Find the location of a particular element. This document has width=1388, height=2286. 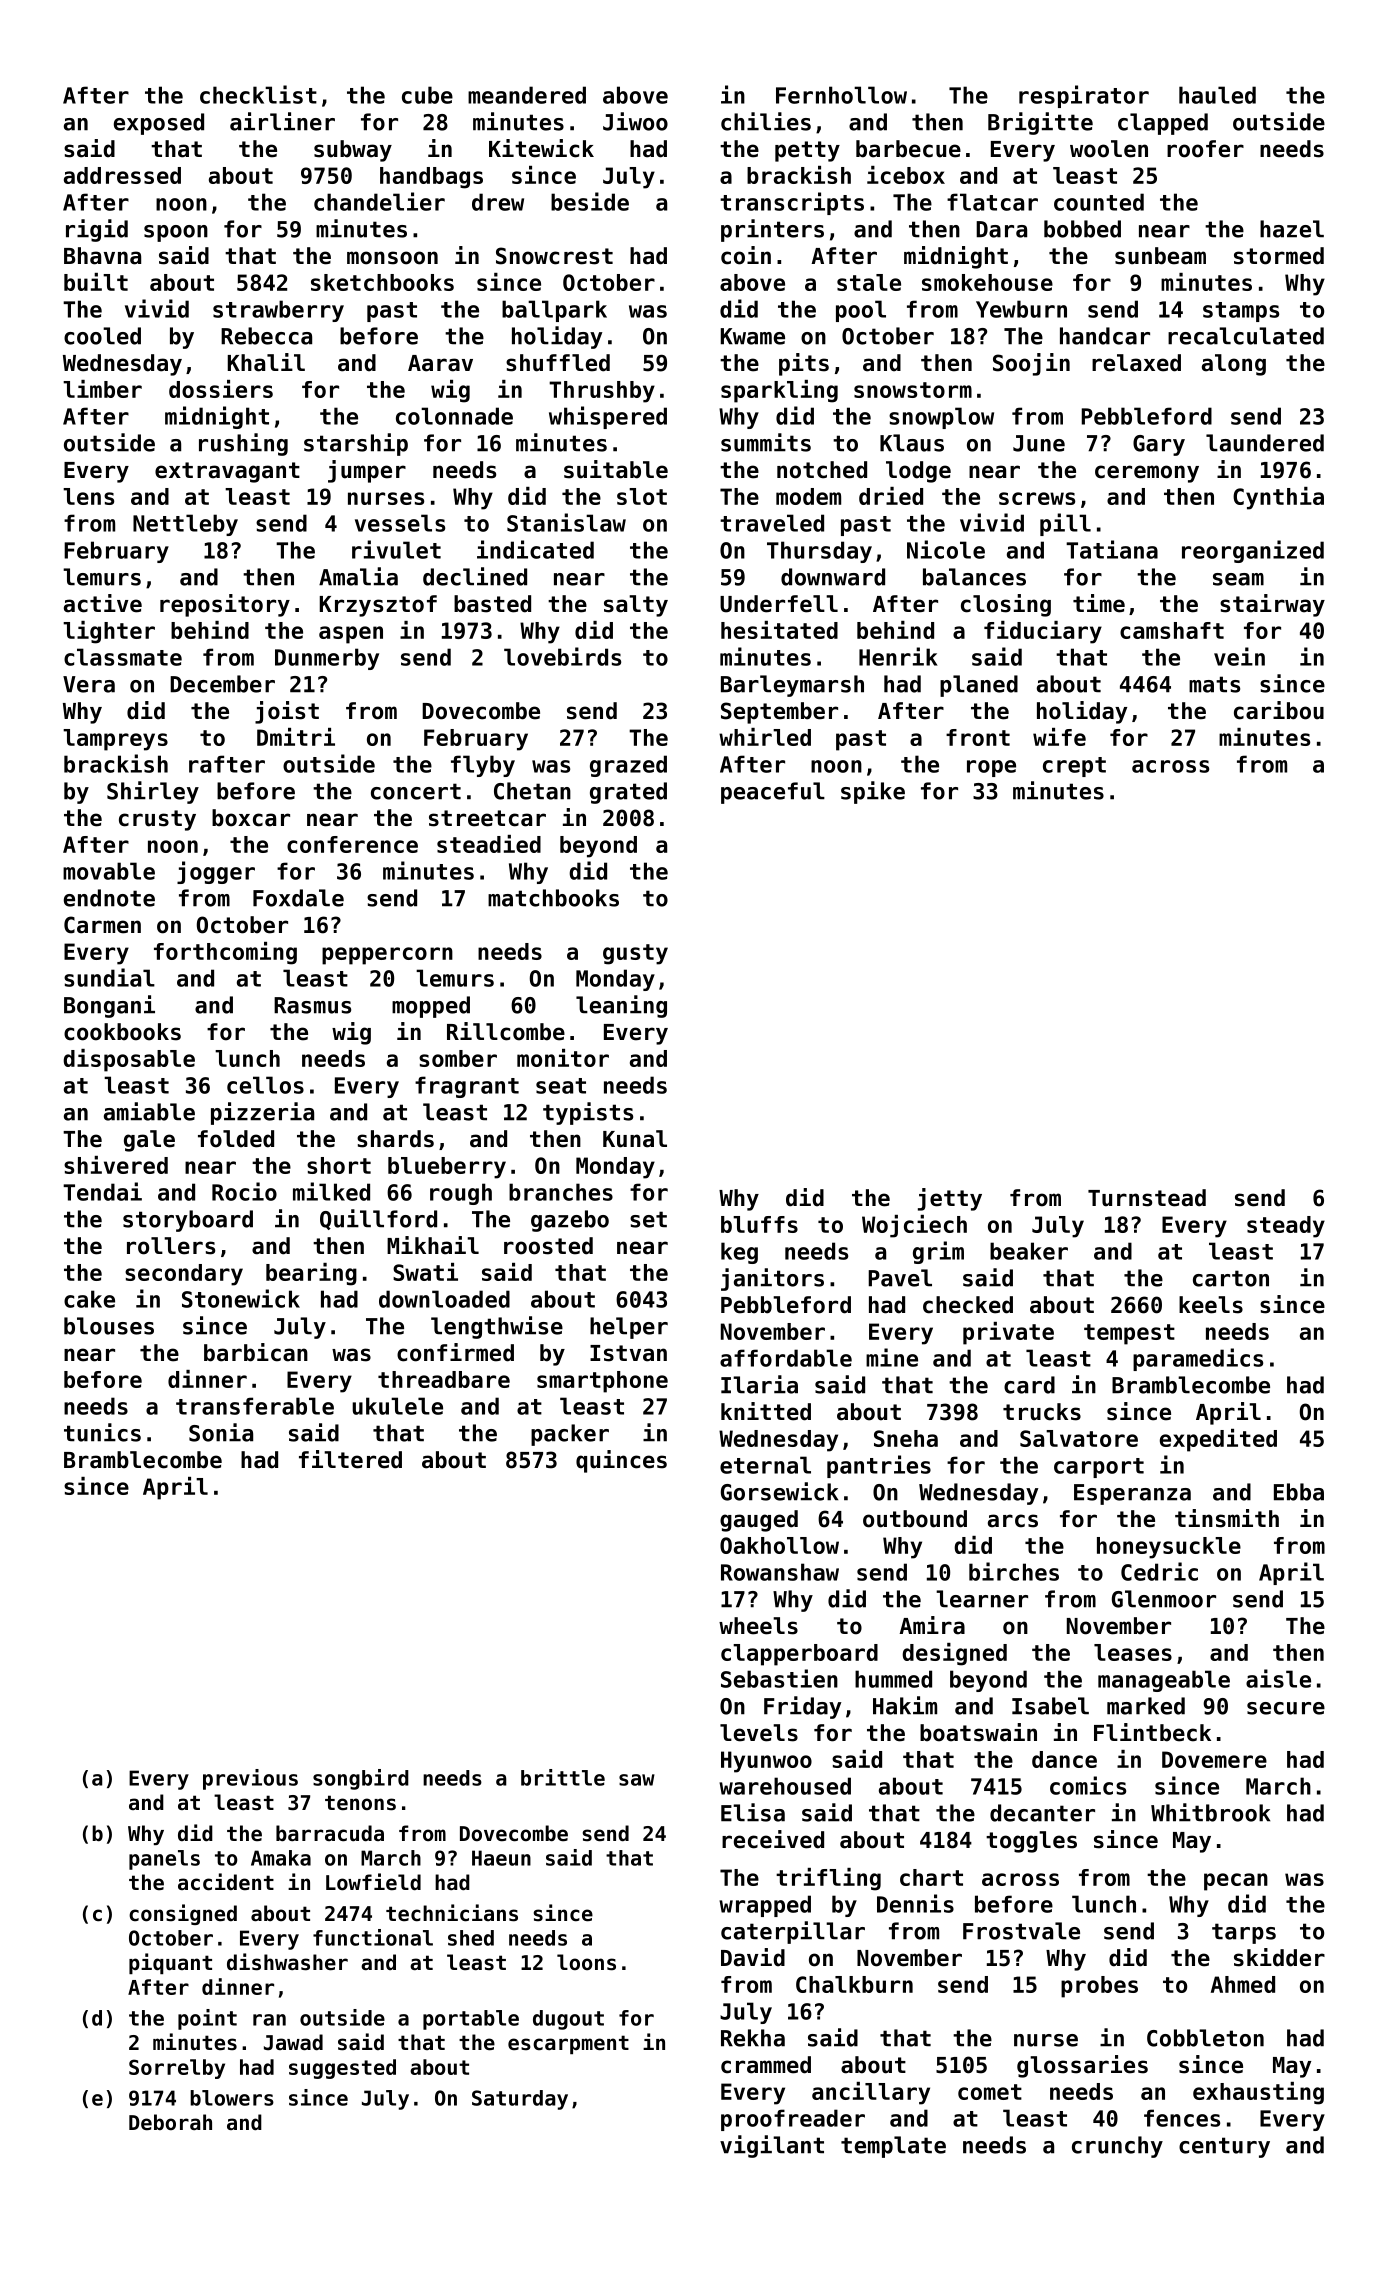

chandelier is located at coordinates (379, 201).
